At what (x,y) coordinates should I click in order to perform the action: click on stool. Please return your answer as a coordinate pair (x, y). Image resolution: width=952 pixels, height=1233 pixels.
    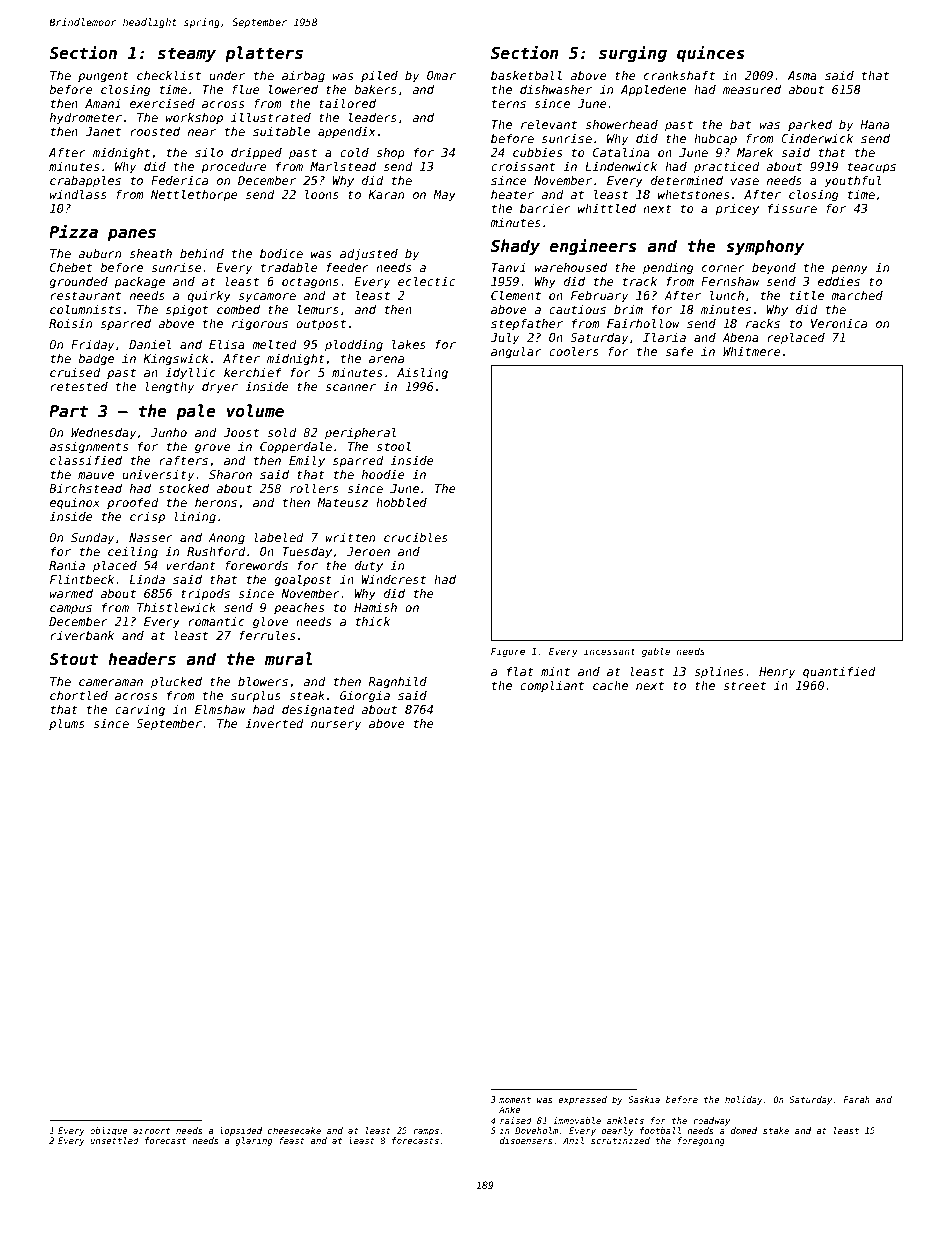
    Looking at the image, I should click on (393, 446).
